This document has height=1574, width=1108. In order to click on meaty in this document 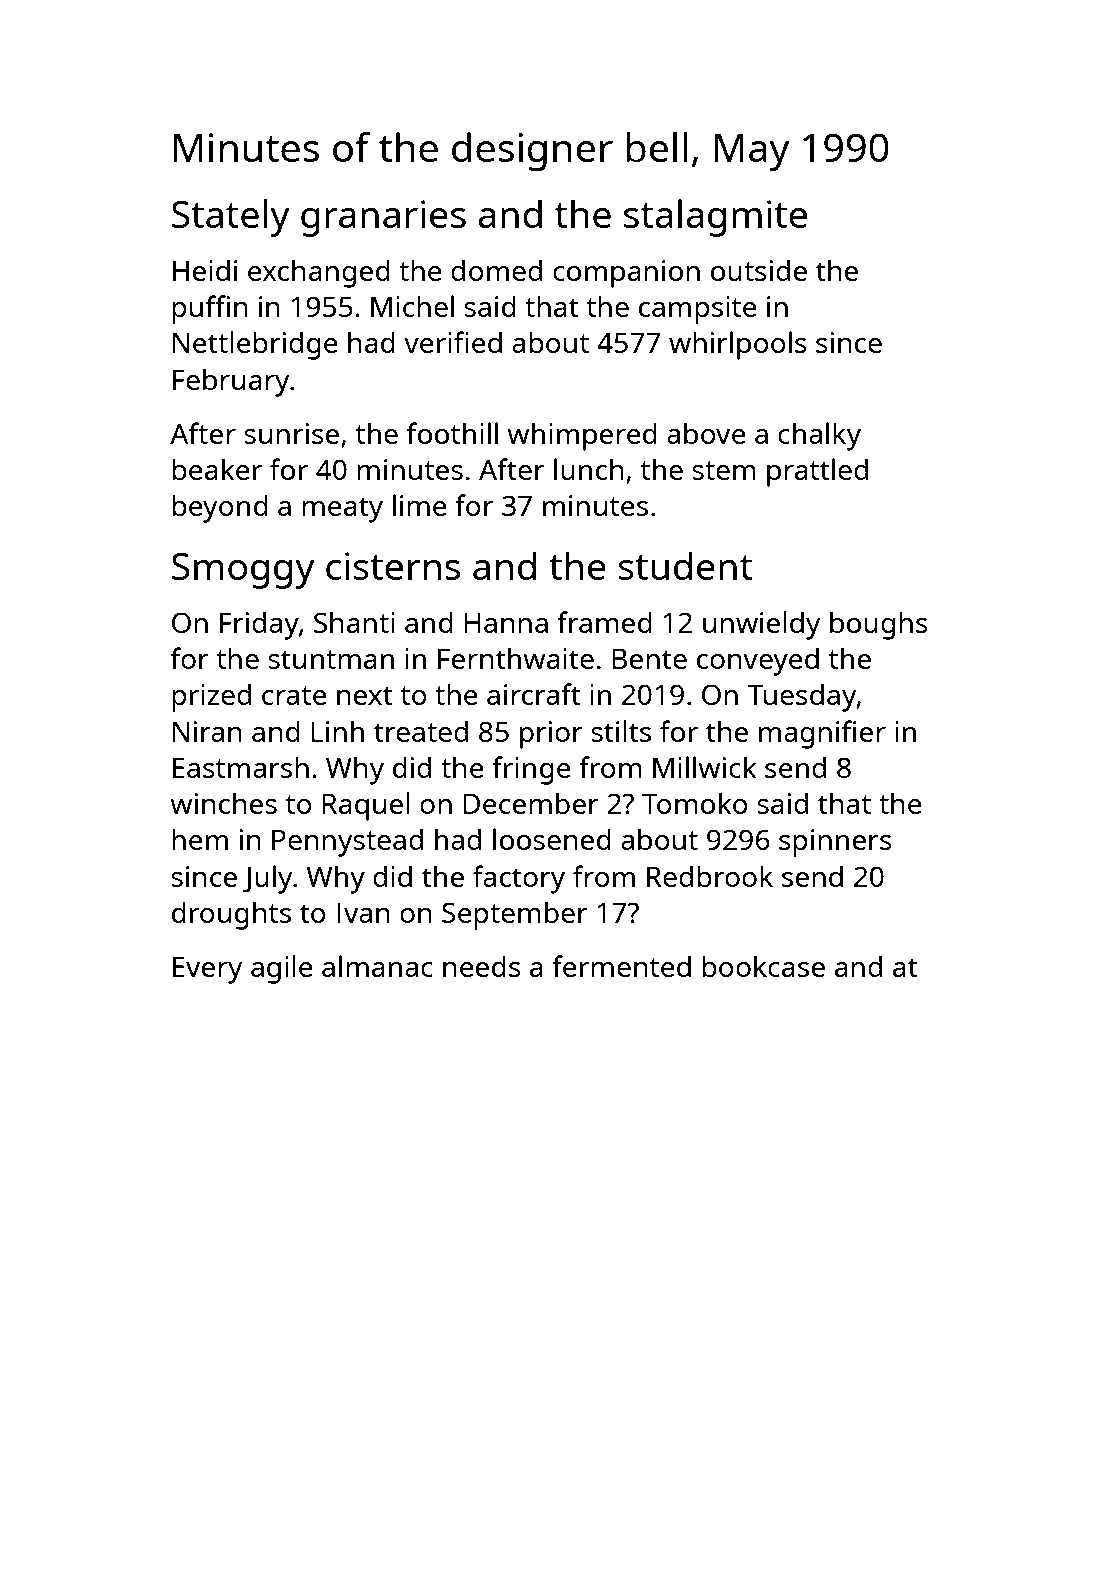, I will do `click(342, 510)`.
